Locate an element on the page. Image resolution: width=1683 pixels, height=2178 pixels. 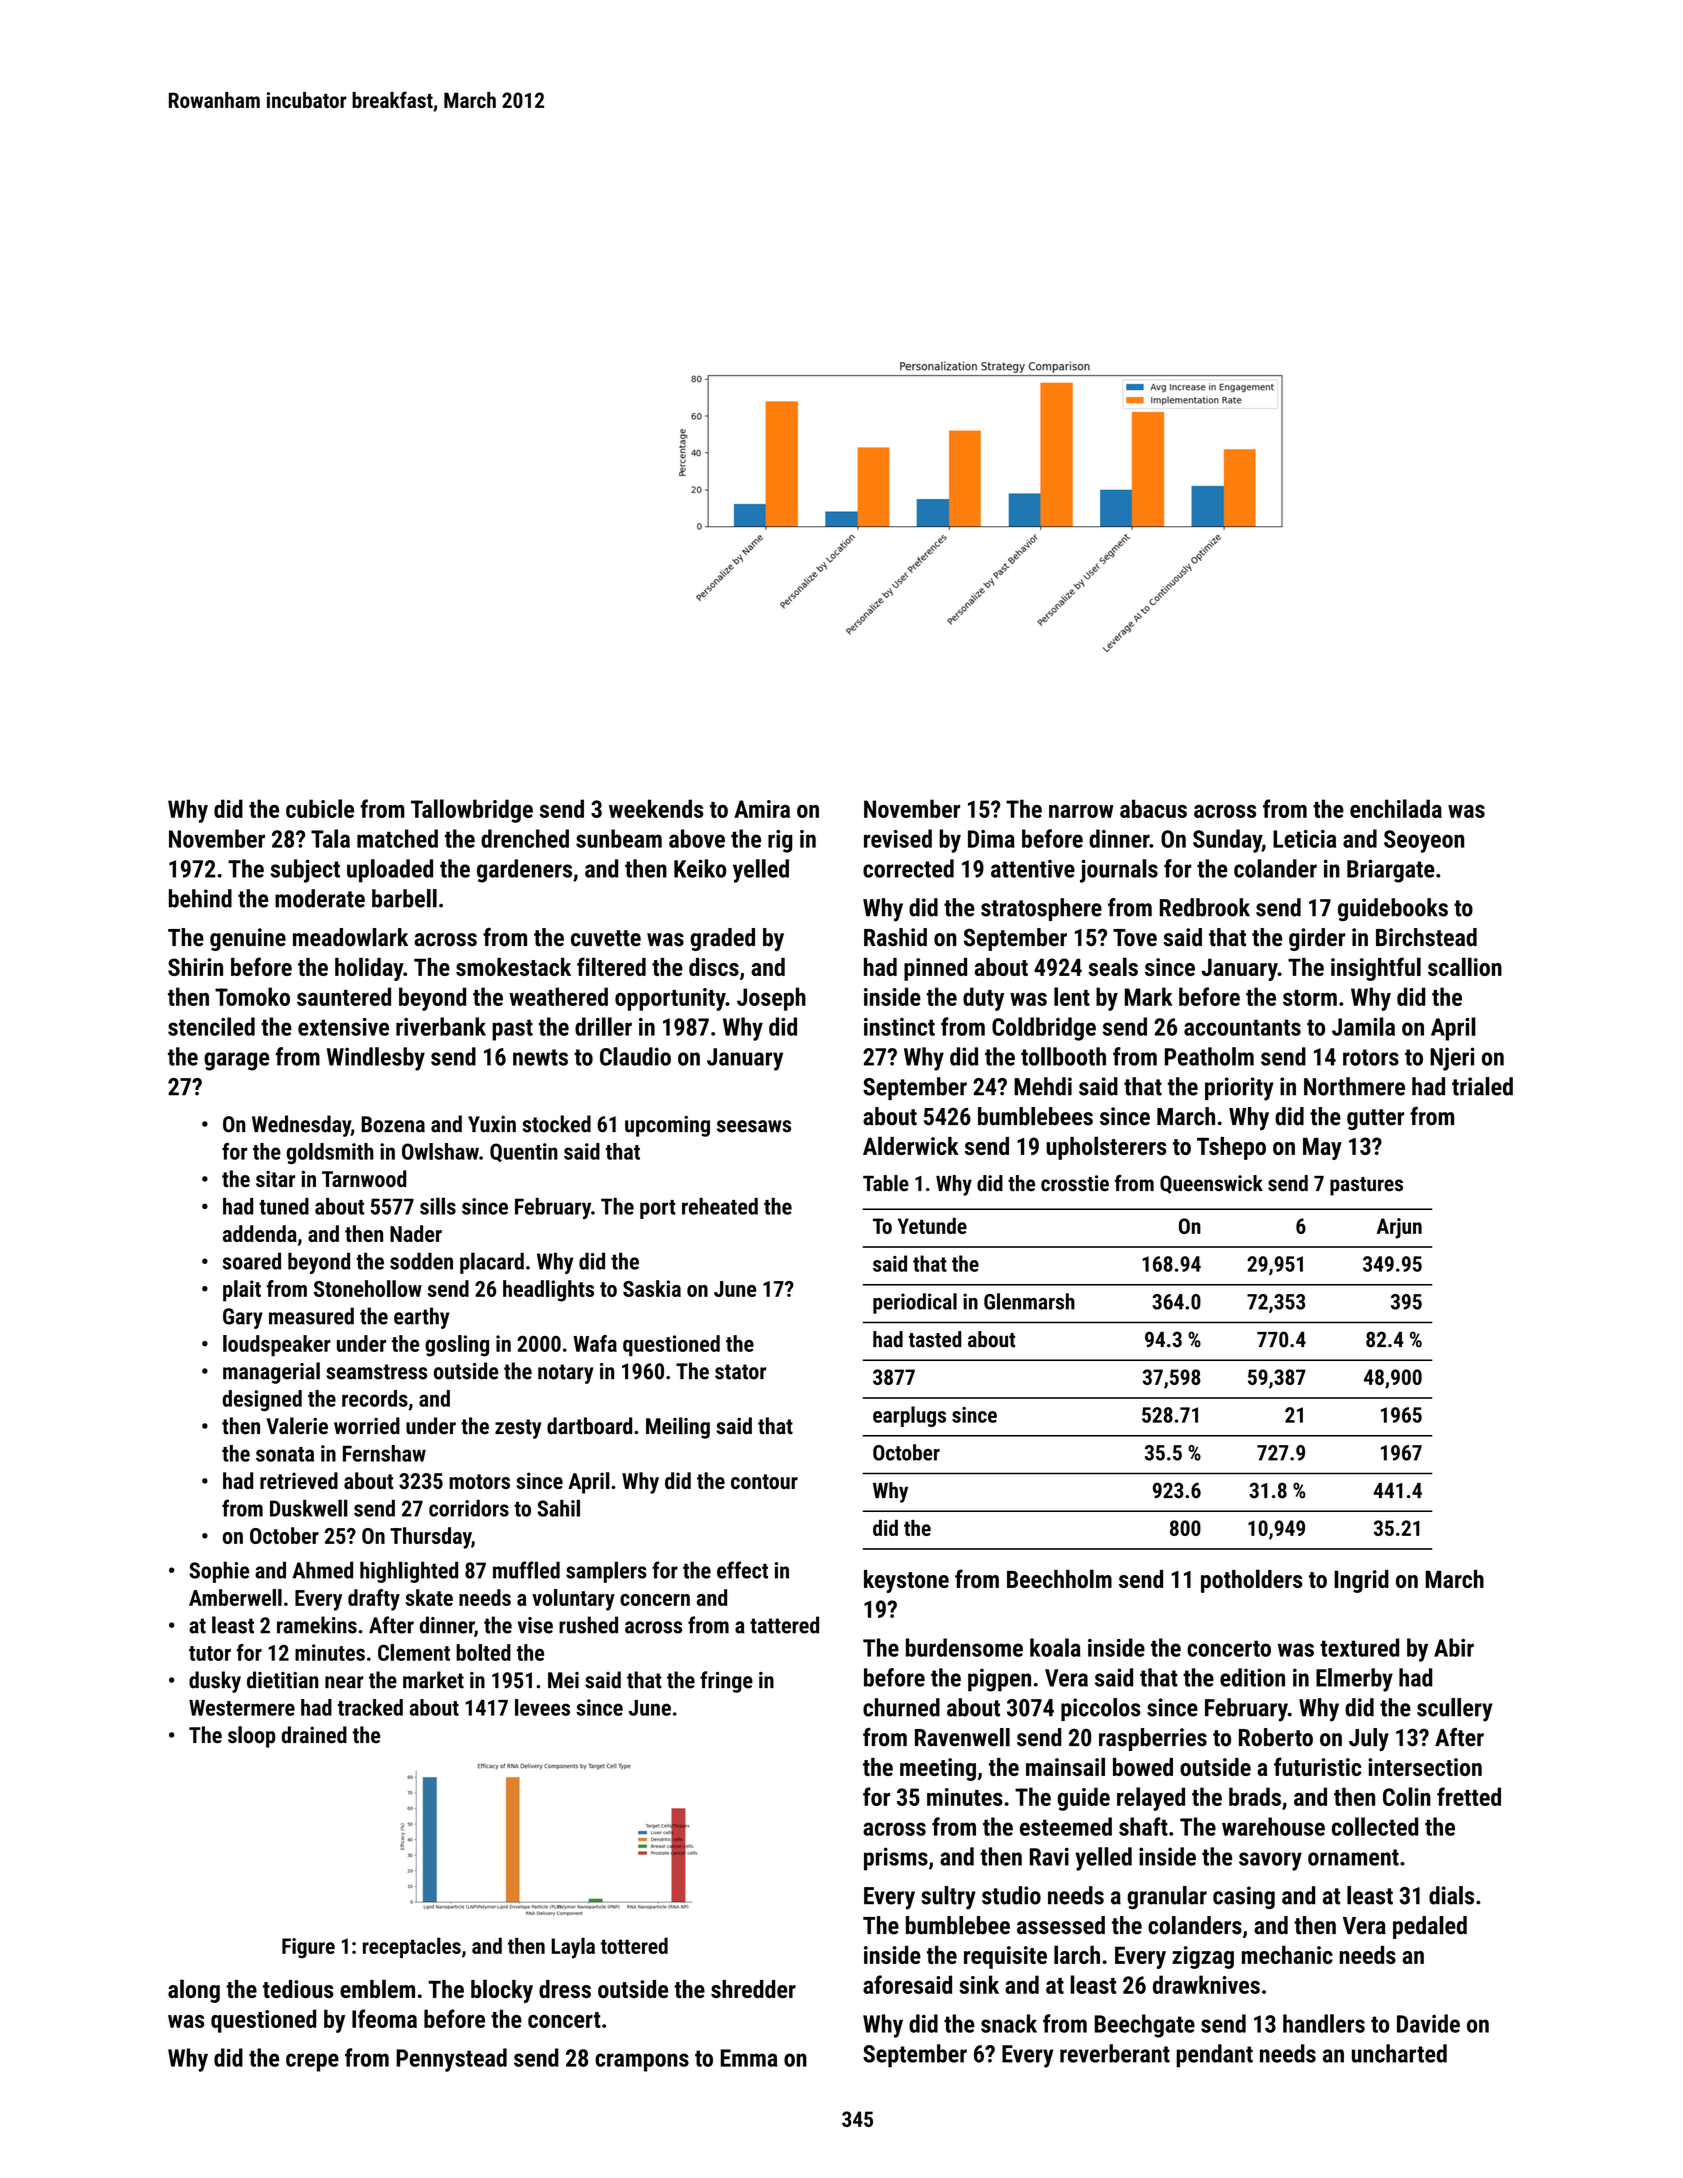
scullery is located at coordinates (1455, 1710).
